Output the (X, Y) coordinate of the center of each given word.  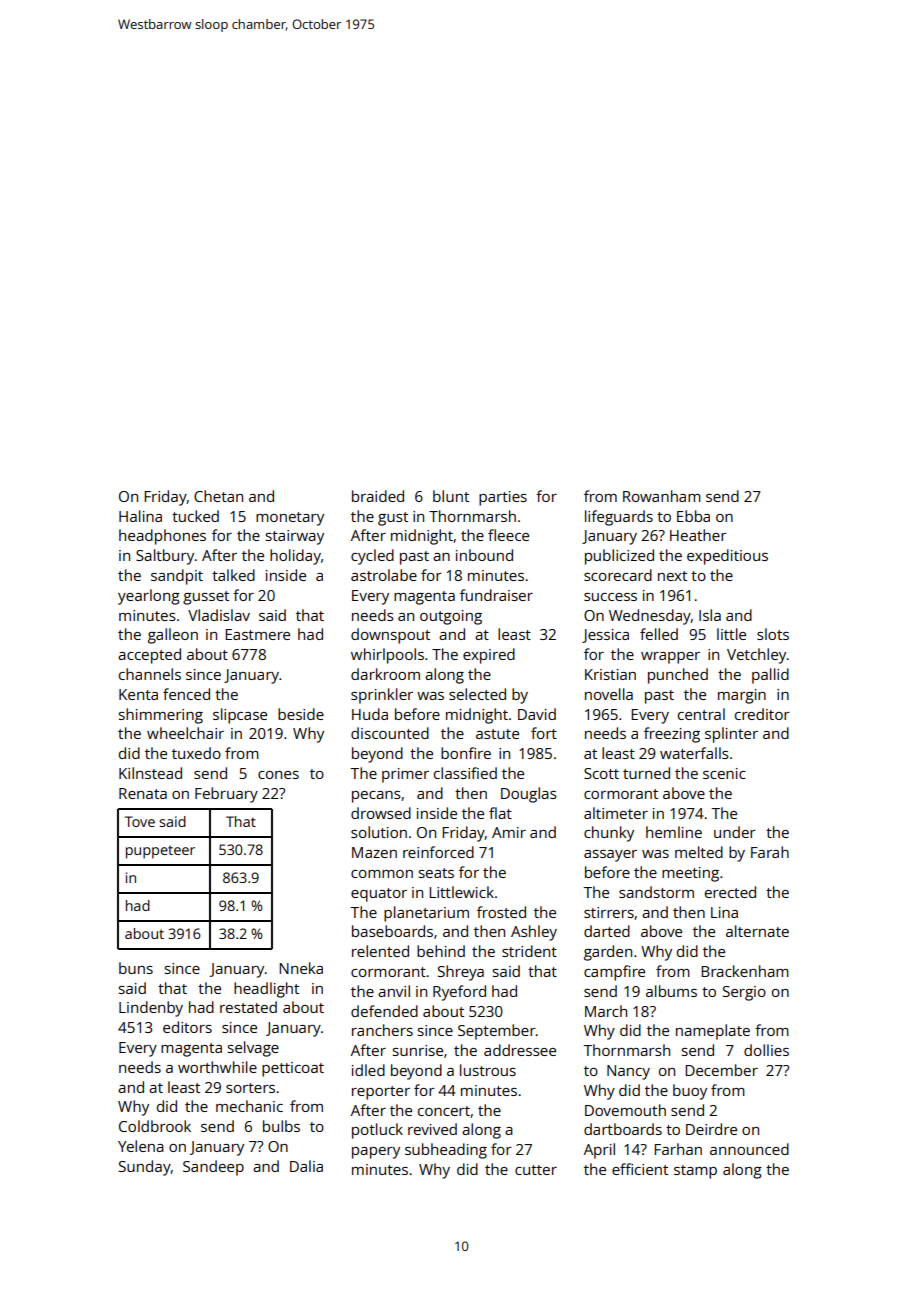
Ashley (534, 933)
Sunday (145, 1168)
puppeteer (160, 852)
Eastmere (257, 634)
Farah (770, 852)
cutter (536, 1170)
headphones (162, 537)
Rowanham (662, 496)
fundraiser (496, 595)
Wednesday (650, 617)
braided (378, 496)
